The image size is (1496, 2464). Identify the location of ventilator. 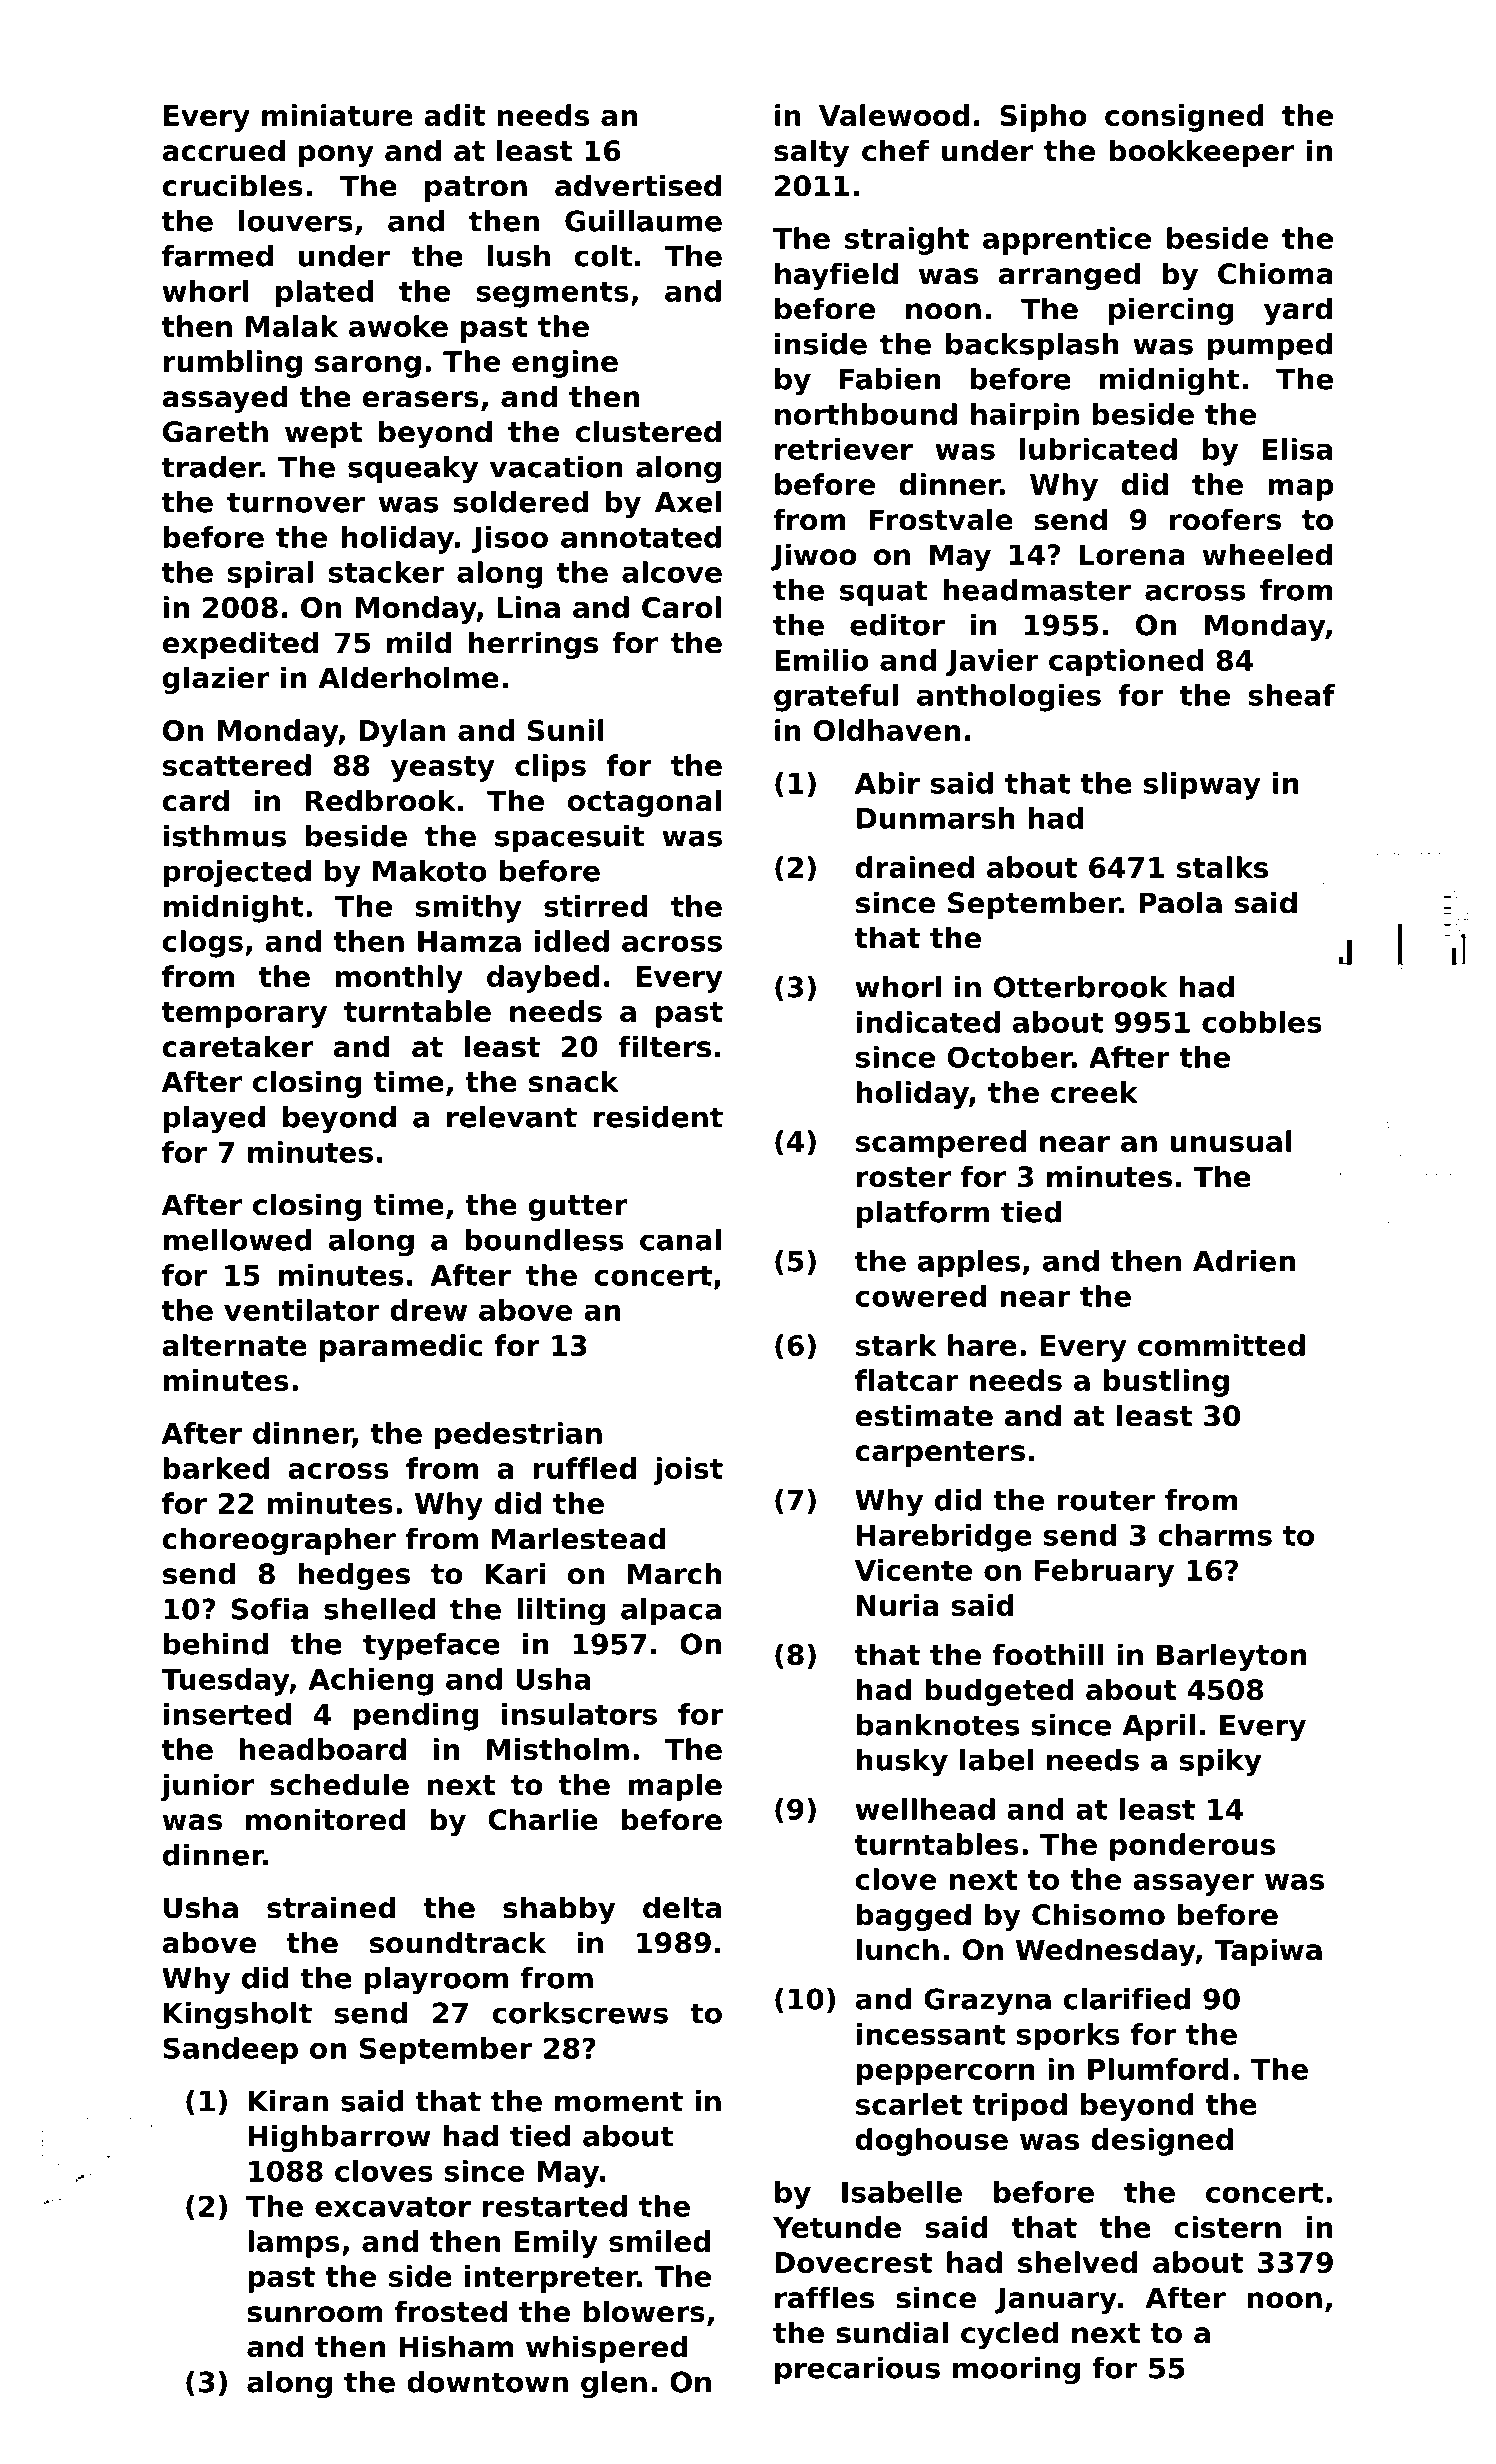
(302, 1310).
